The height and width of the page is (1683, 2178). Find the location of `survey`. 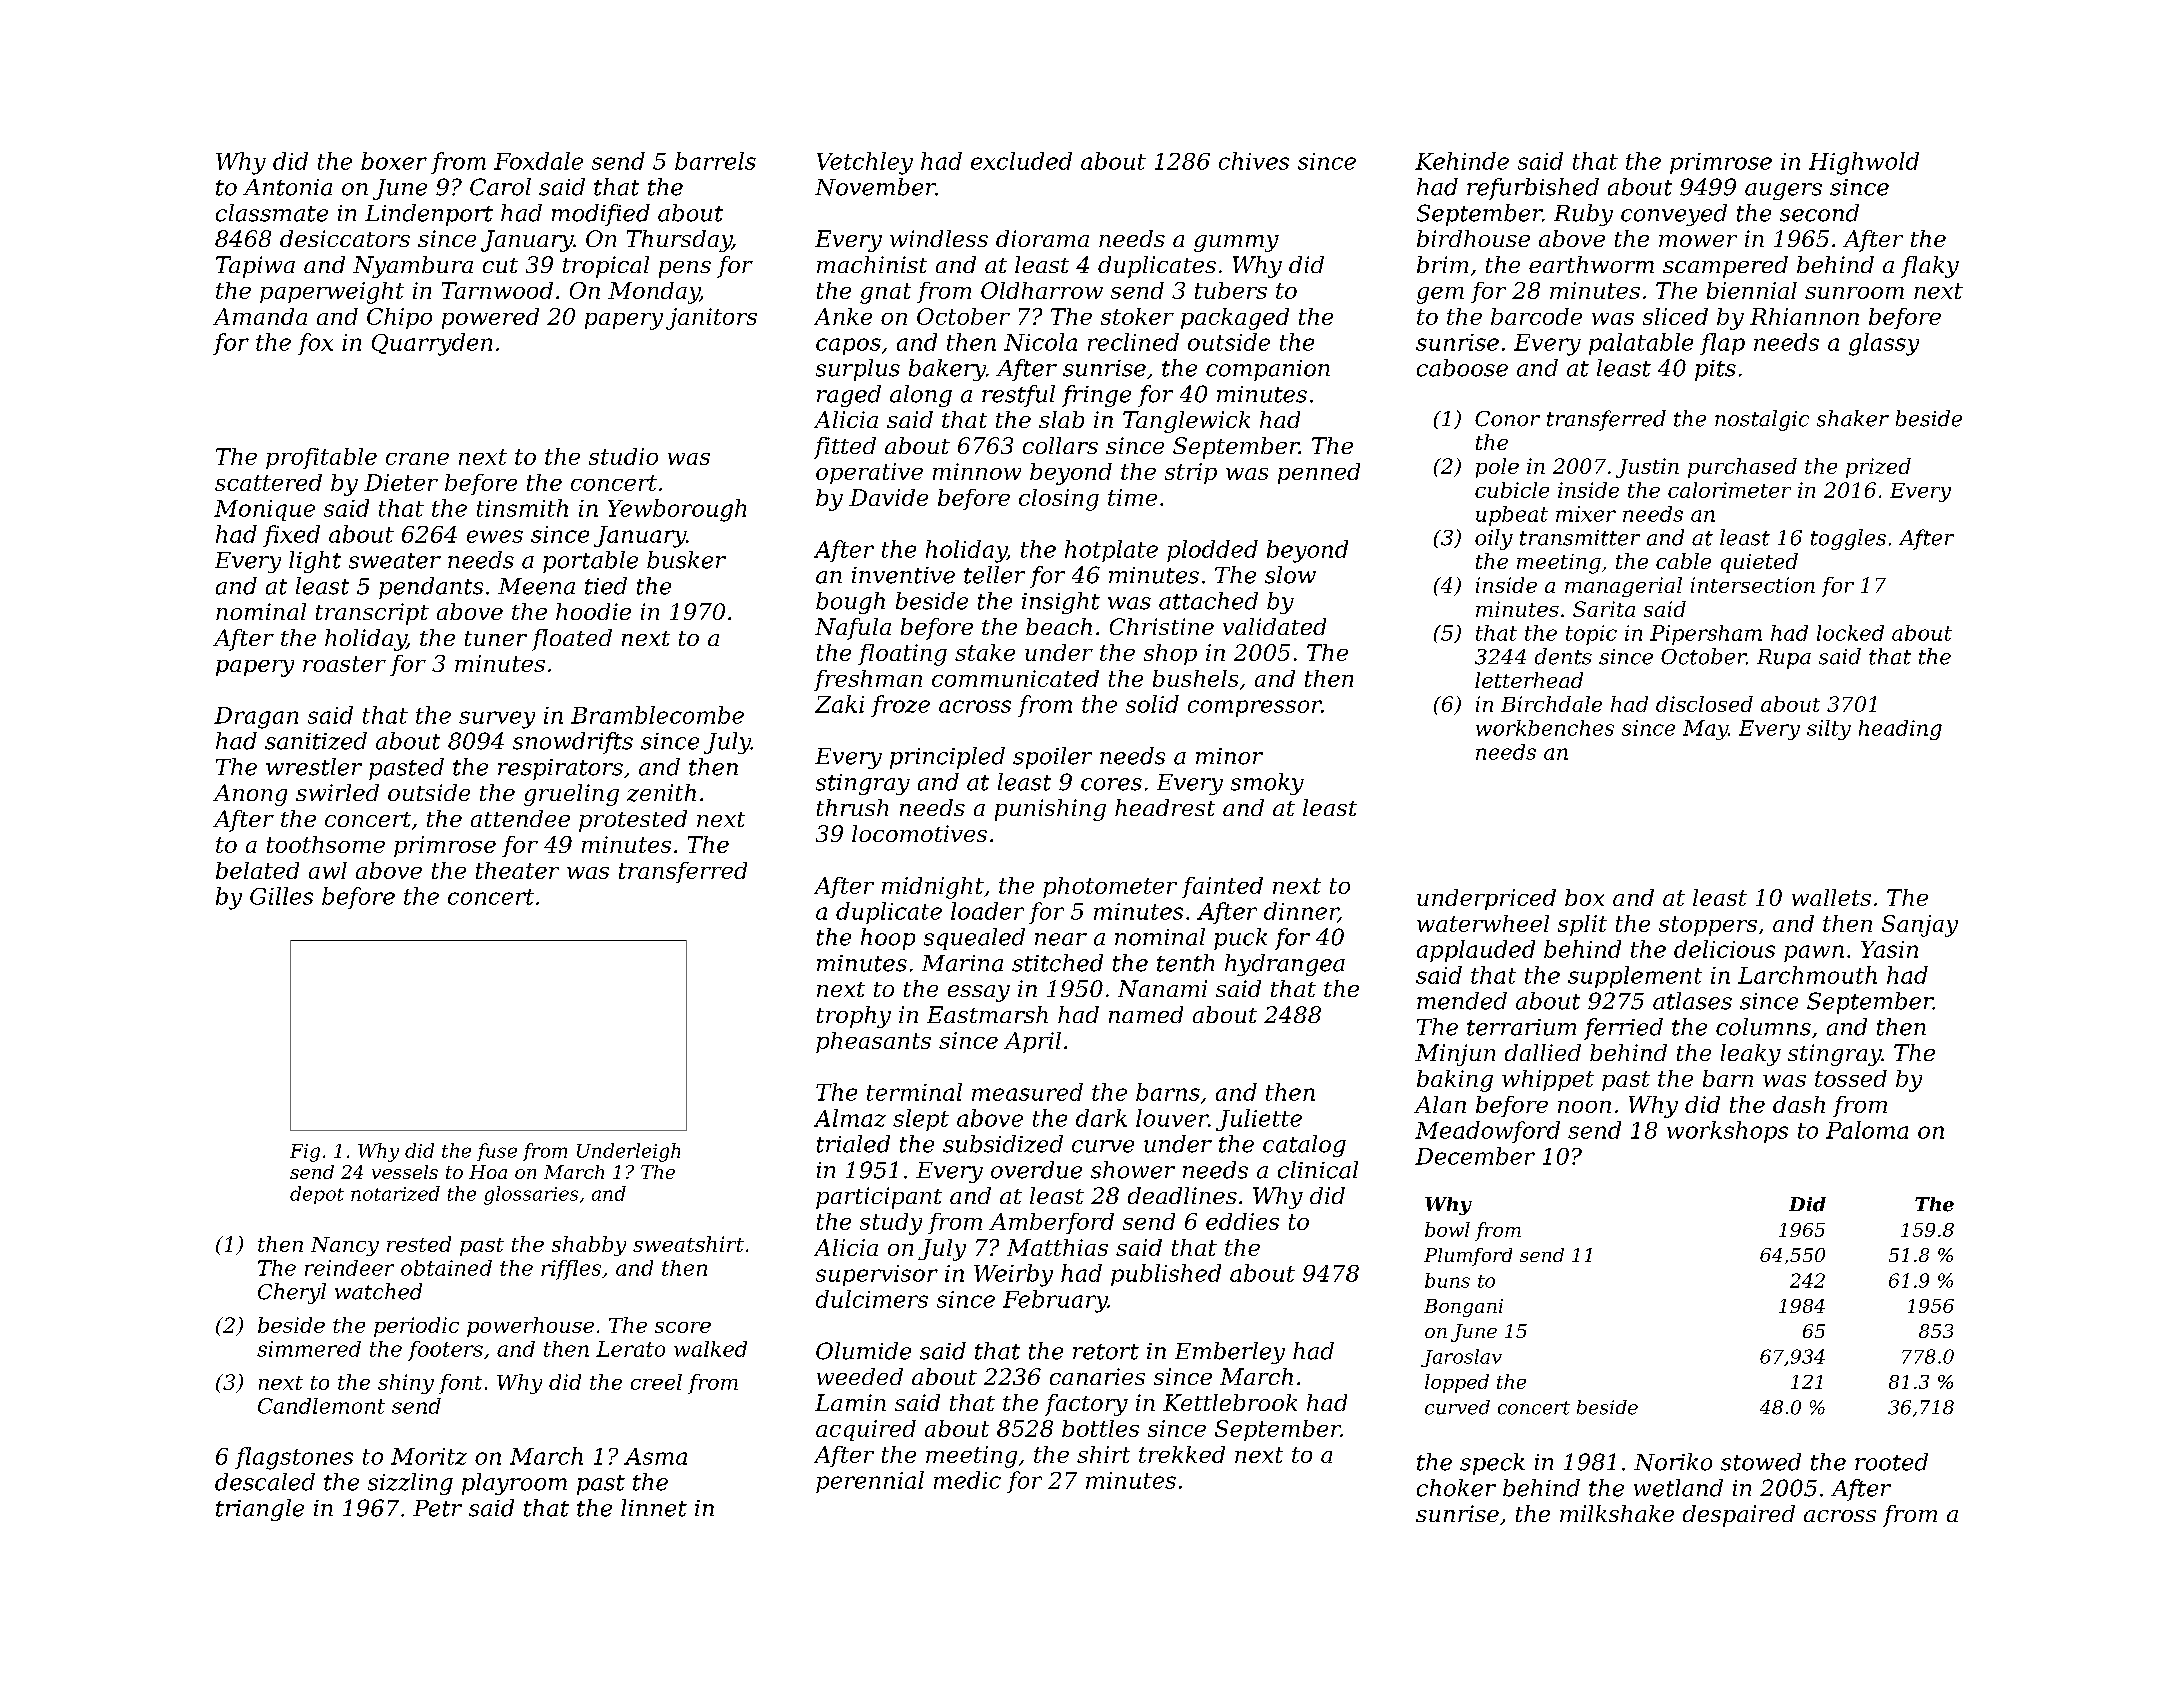

survey is located at coordinates (497, 720).
